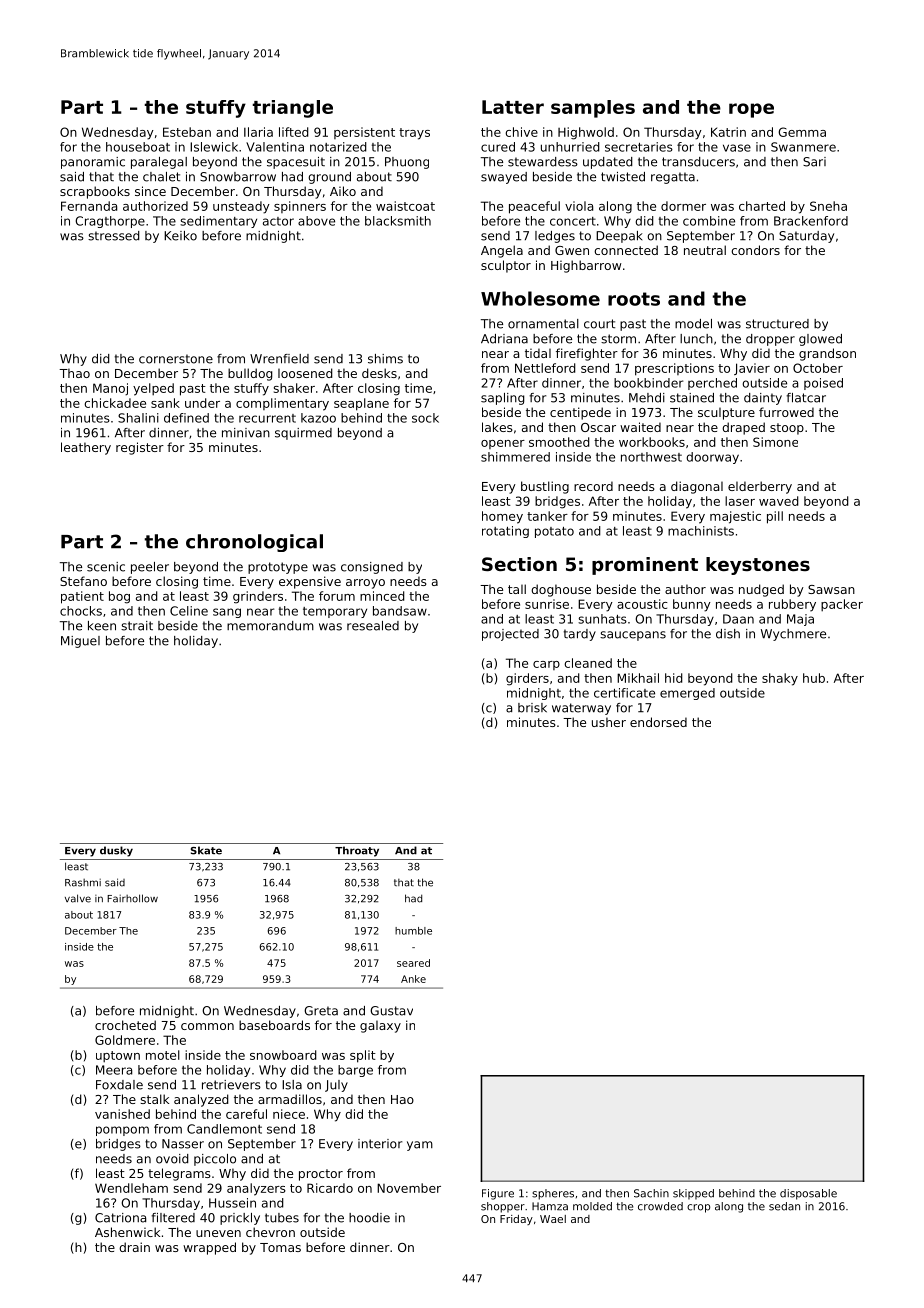  Describe the element at coordinates (120, 1218) in the image. I see `Catriona` at that location.
